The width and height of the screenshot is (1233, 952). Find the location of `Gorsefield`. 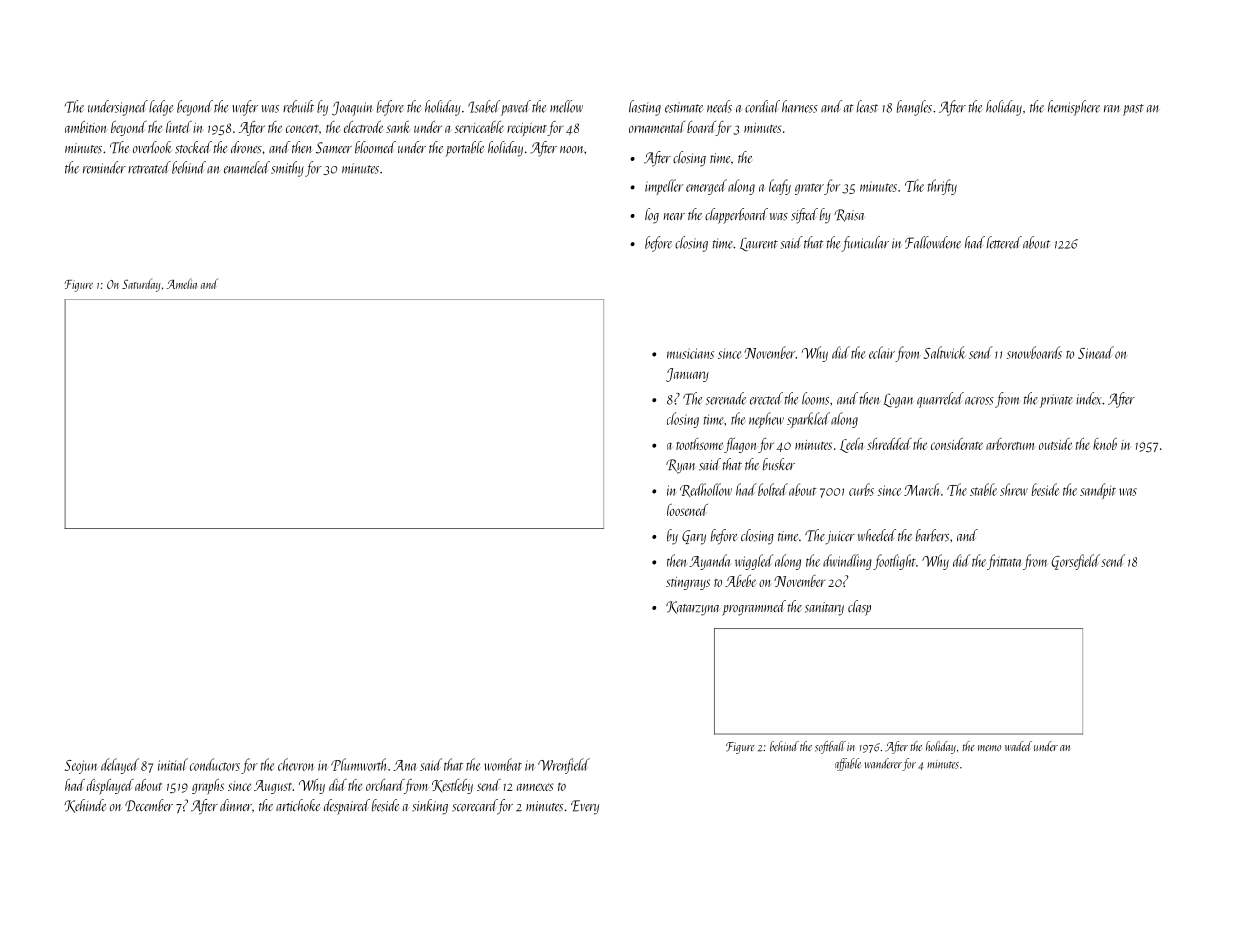

Gorsefield is located at coordinates (1076, 562).
